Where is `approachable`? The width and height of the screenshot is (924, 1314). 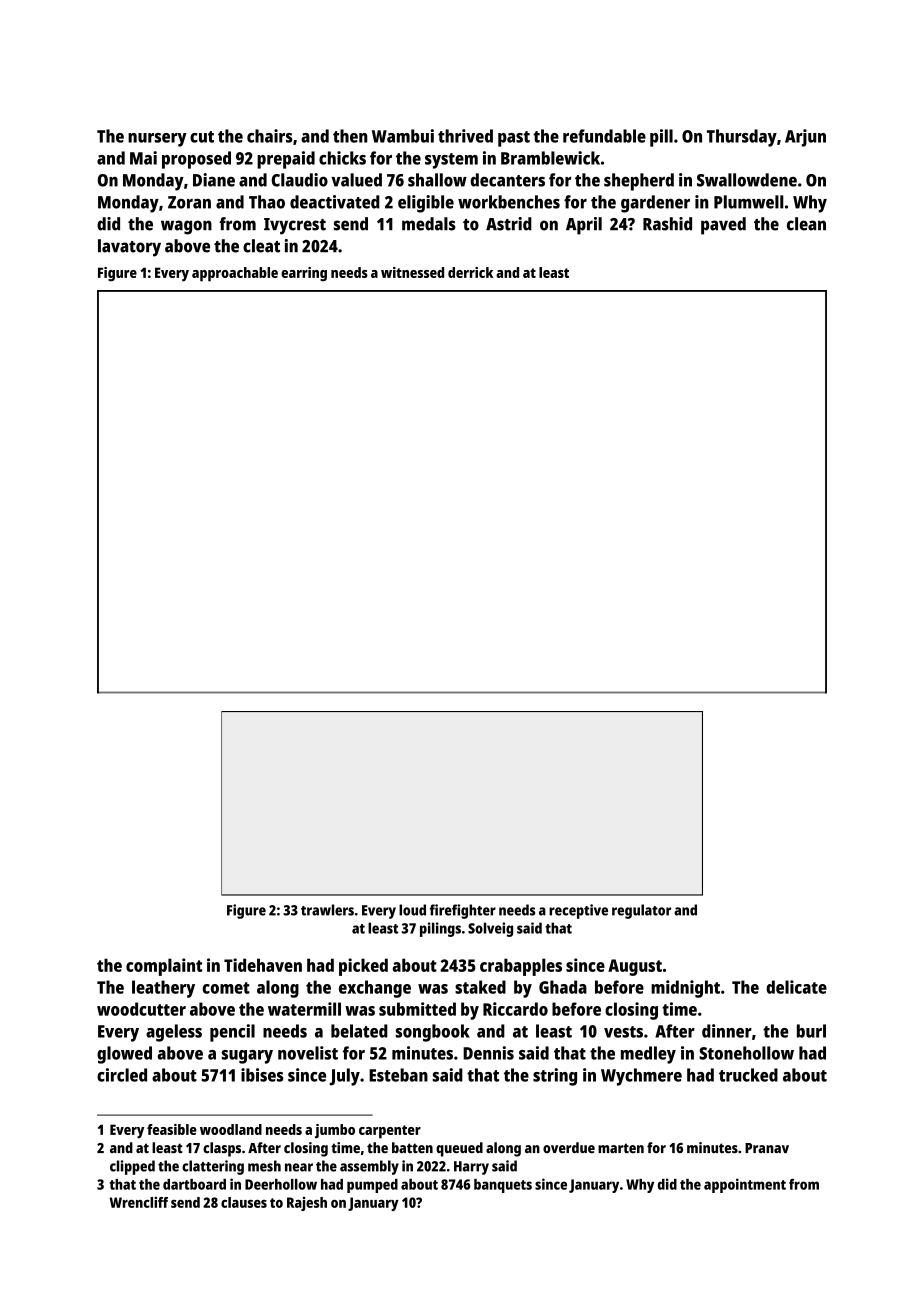
approachable is located at coordinates (235, 274).
